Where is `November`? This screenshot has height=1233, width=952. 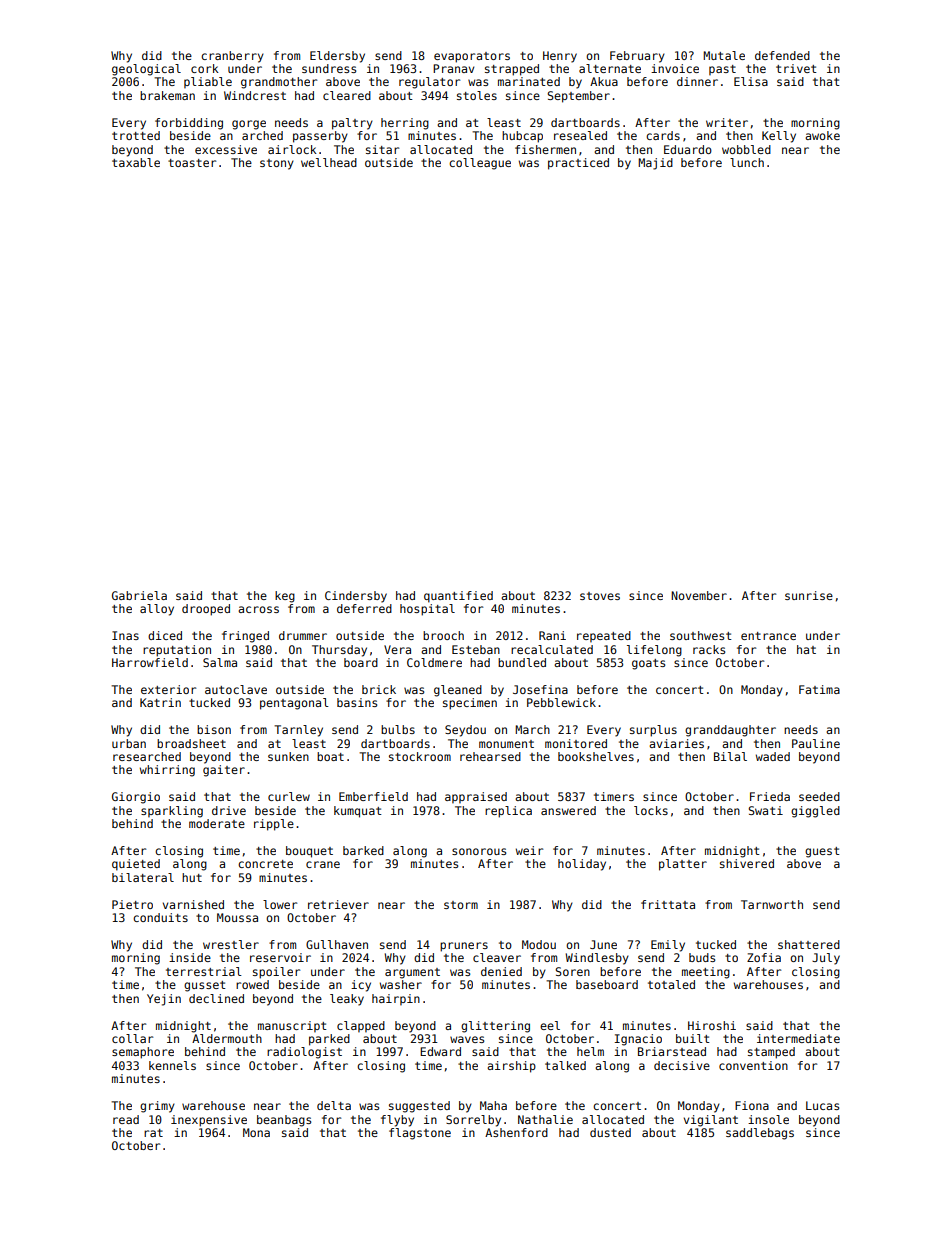 November is located at coordinates (699, 595).
